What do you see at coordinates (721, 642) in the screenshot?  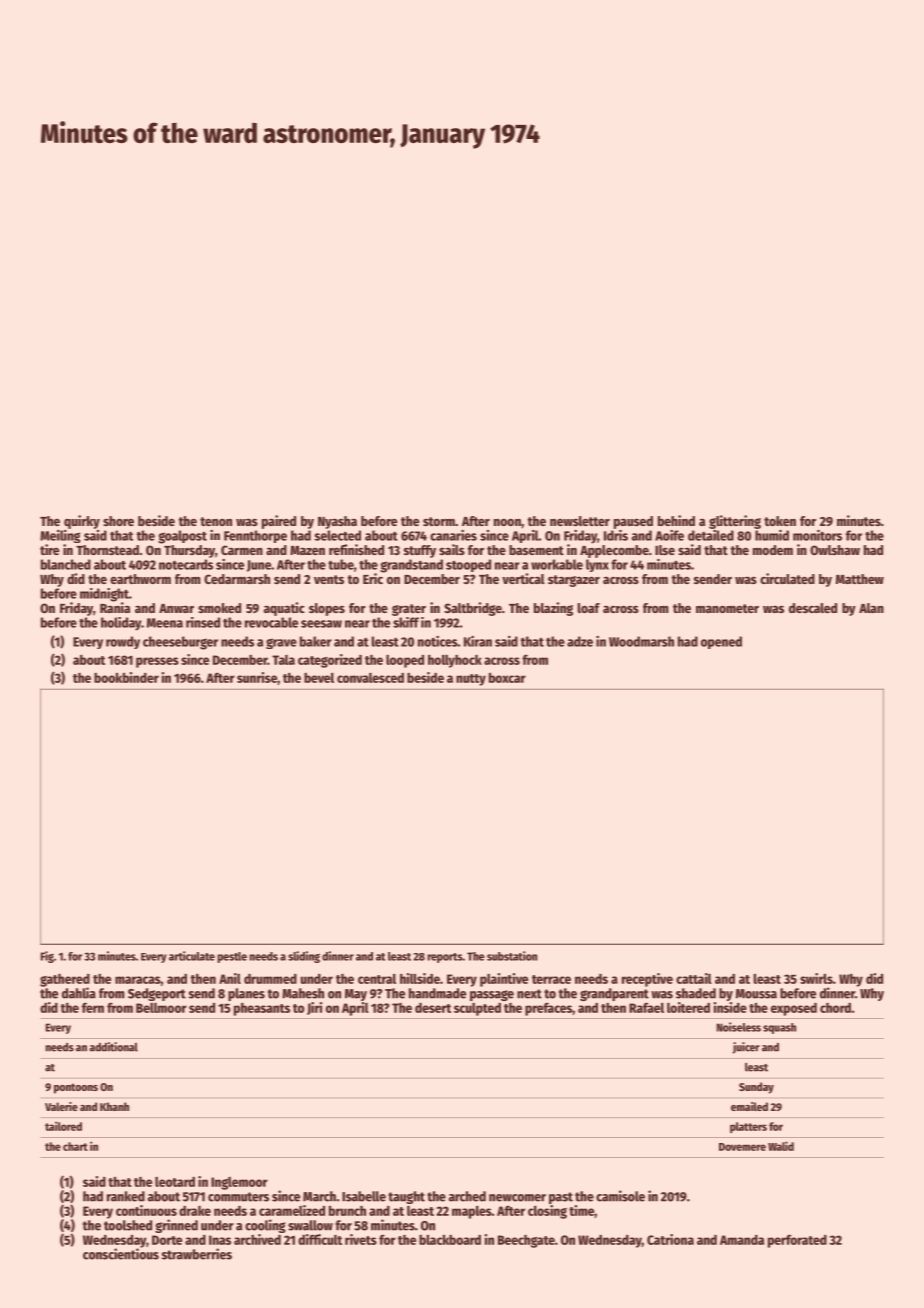 I see `opened` at bounding box center [721, 642].
